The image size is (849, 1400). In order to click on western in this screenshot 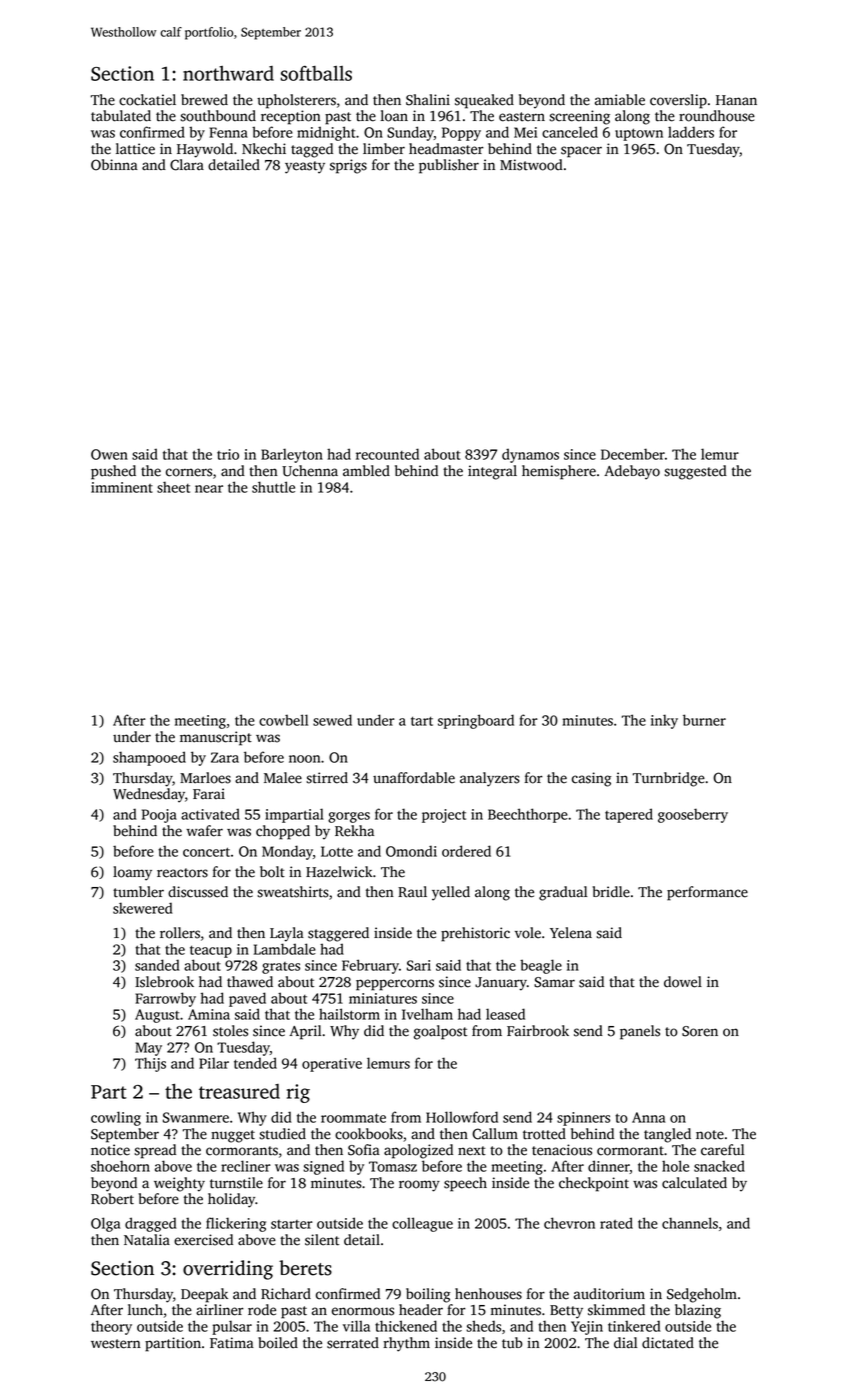, I will do `click(116, 1344)`.
